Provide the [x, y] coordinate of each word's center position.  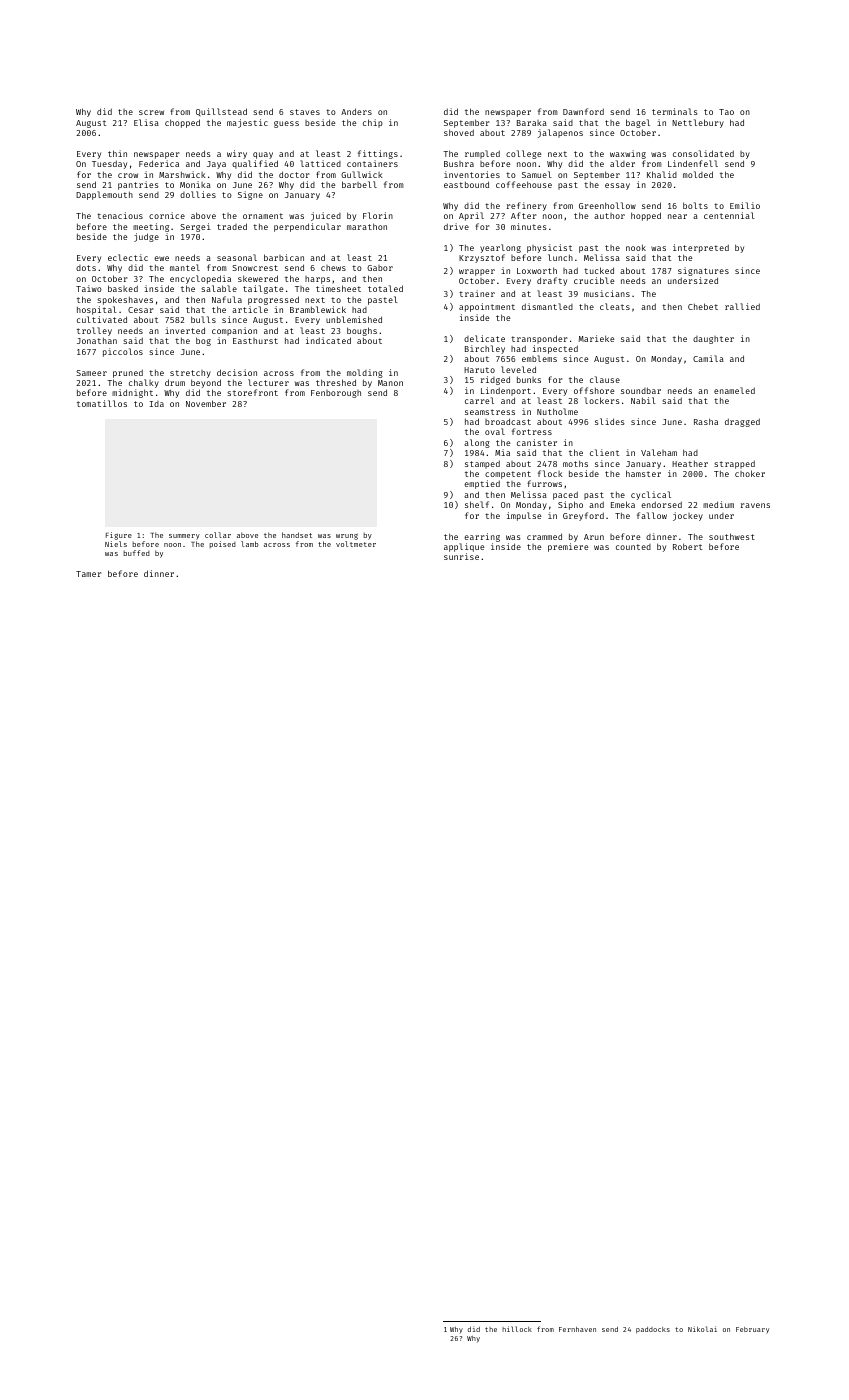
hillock [517, 1329]
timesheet [338, 288]
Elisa [146, 122]
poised [222, 544]
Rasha [706, 421]
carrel [479, 400]
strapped [734, 464]
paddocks [653, 1330]
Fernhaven [577, 1329]
